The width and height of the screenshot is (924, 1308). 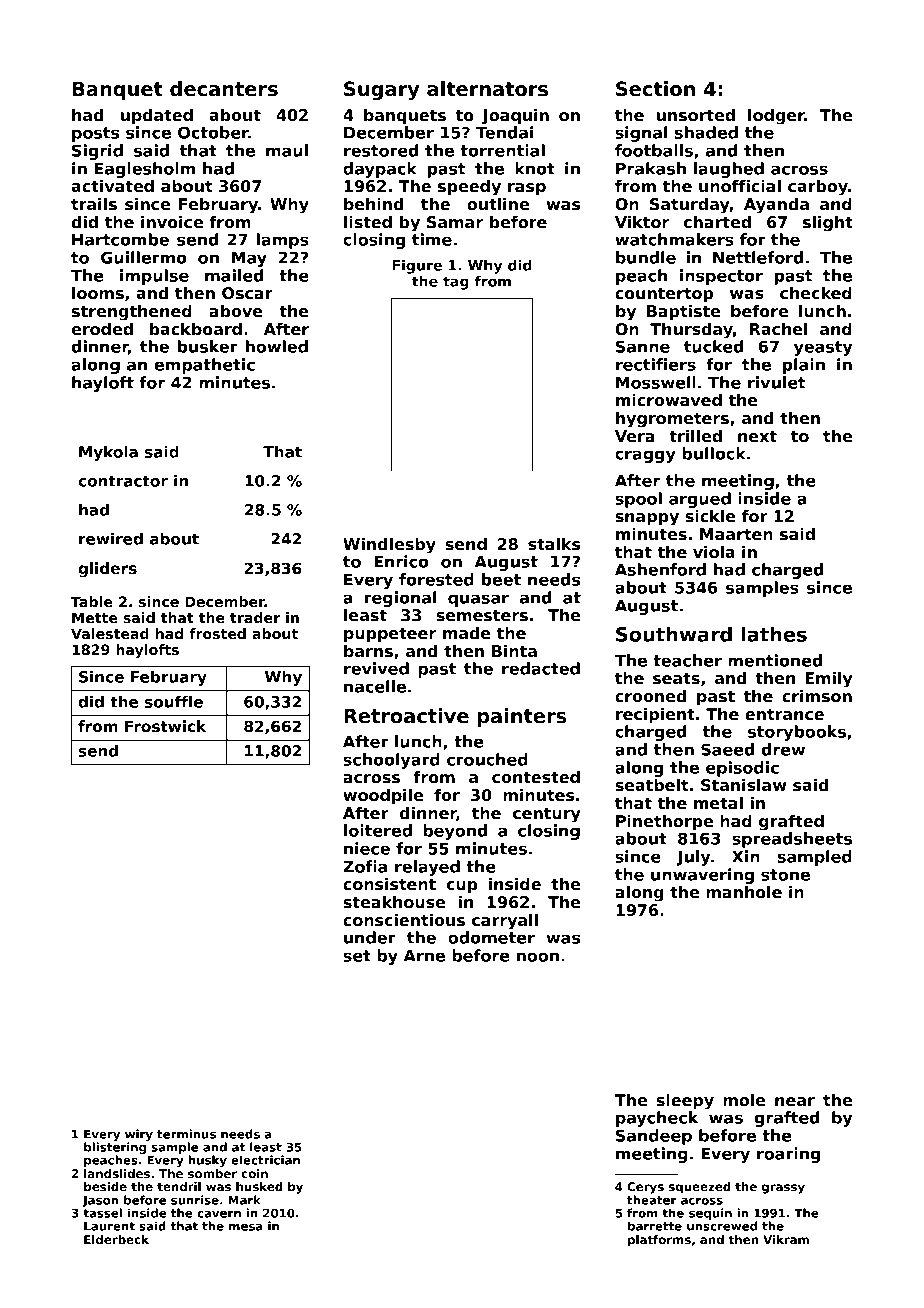 What do you see at coordinates (635, 436) in the screenshot?
I see `Vera` at bounding box center [635, 436].
